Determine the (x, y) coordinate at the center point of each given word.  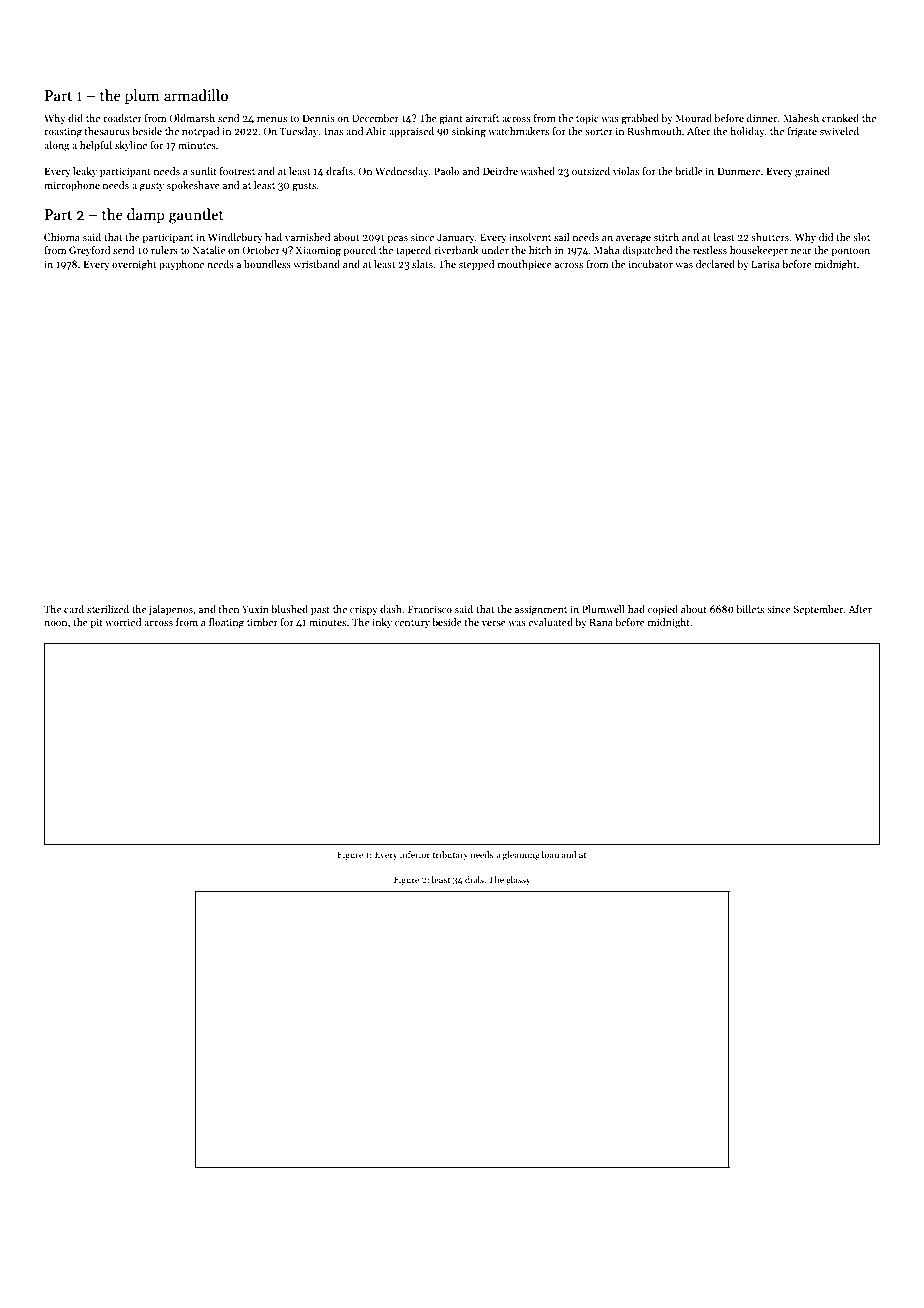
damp (146, 215)
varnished (308, 237)
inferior (415, 854)
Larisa (766, 264)
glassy (518, 880)
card (74, 609)
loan (550, 854)
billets (750, 609)
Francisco (430, 609)
